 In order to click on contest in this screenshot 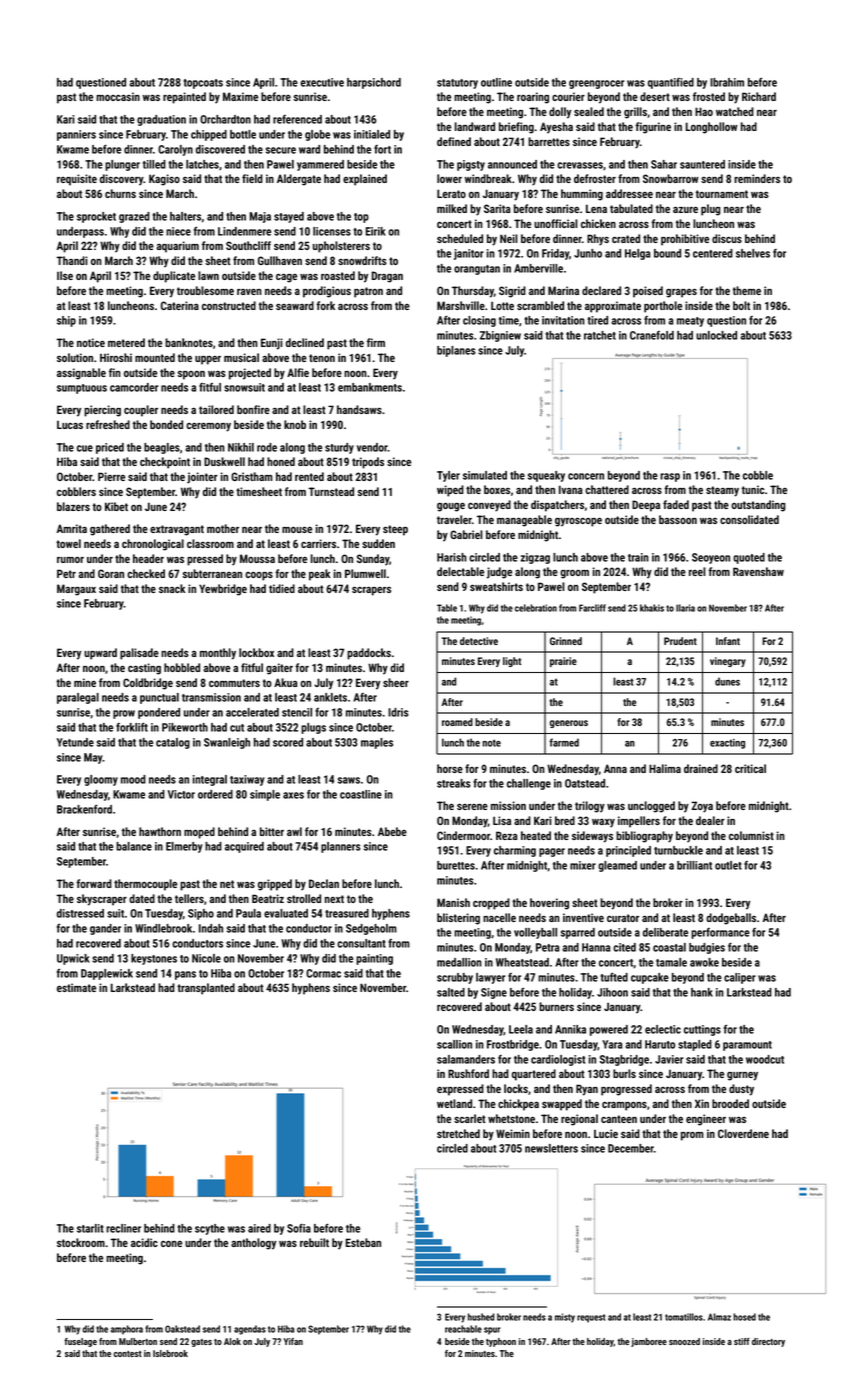, I will do `click(128, 1354)`.
